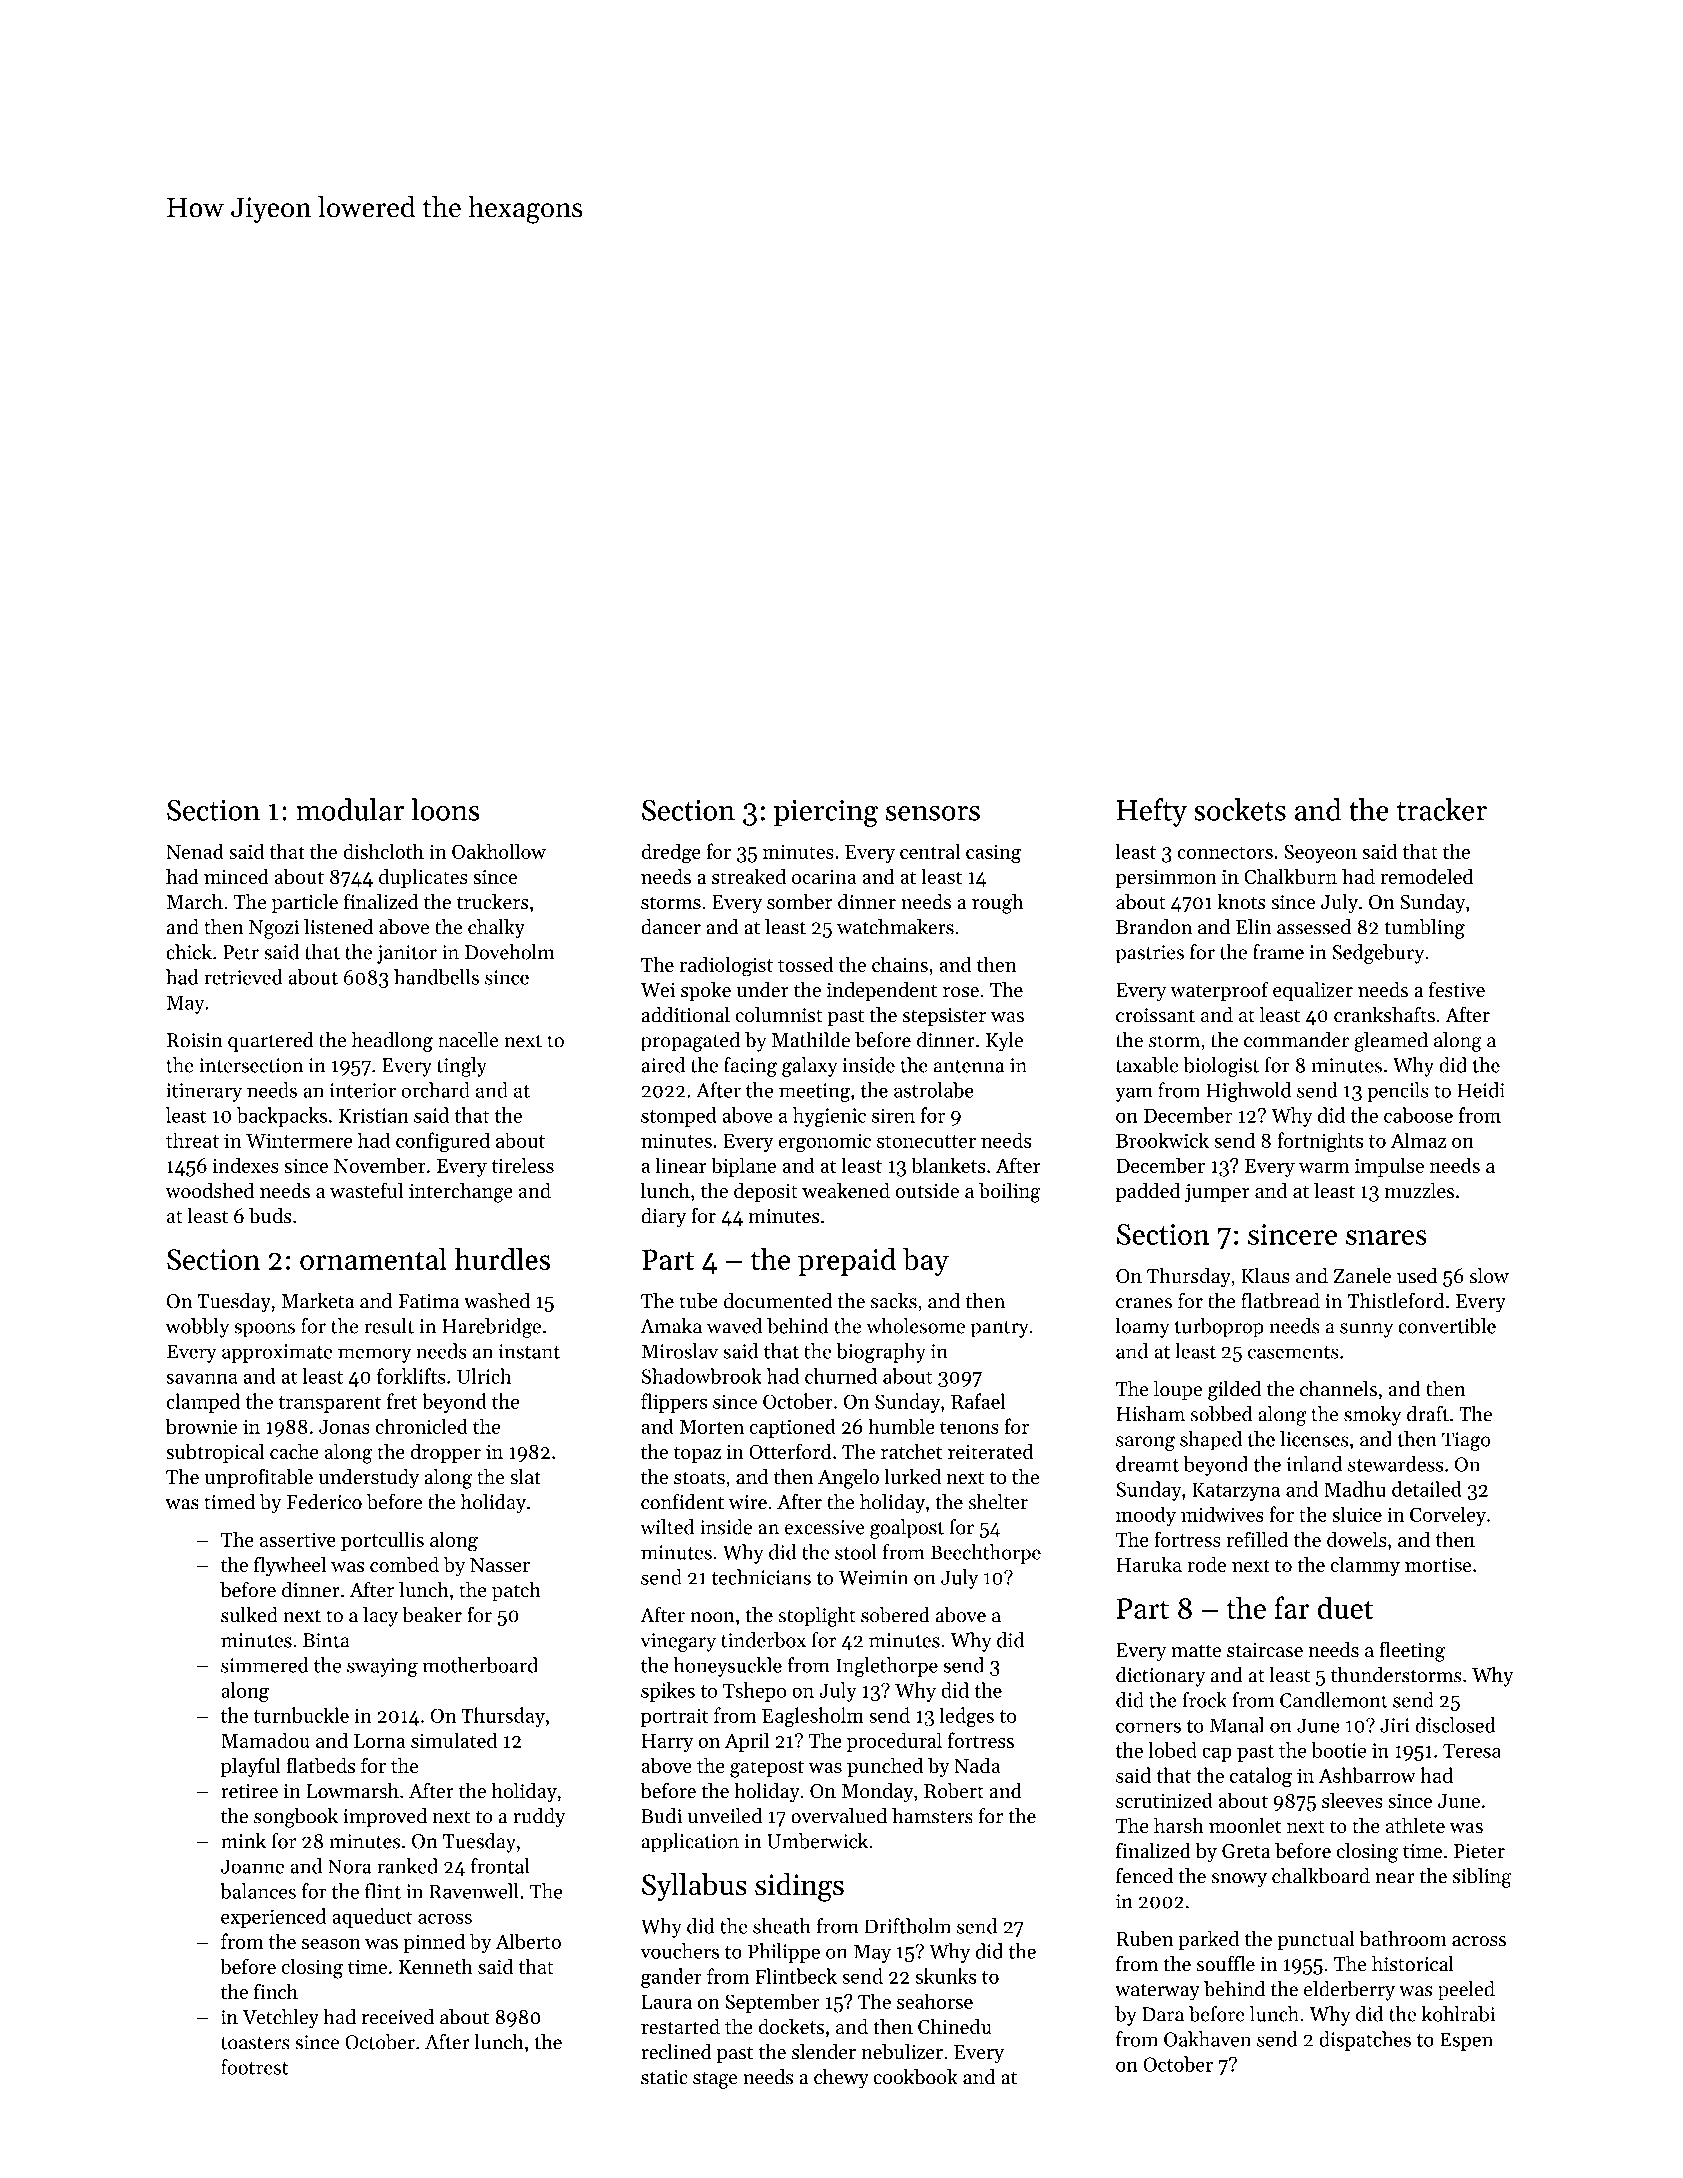 Image resolution: width=1683 pixels, height=2178 pixels. Describe the element at coordinates (374, 1115) in the screenshot. I see `Kristian` at that location.
